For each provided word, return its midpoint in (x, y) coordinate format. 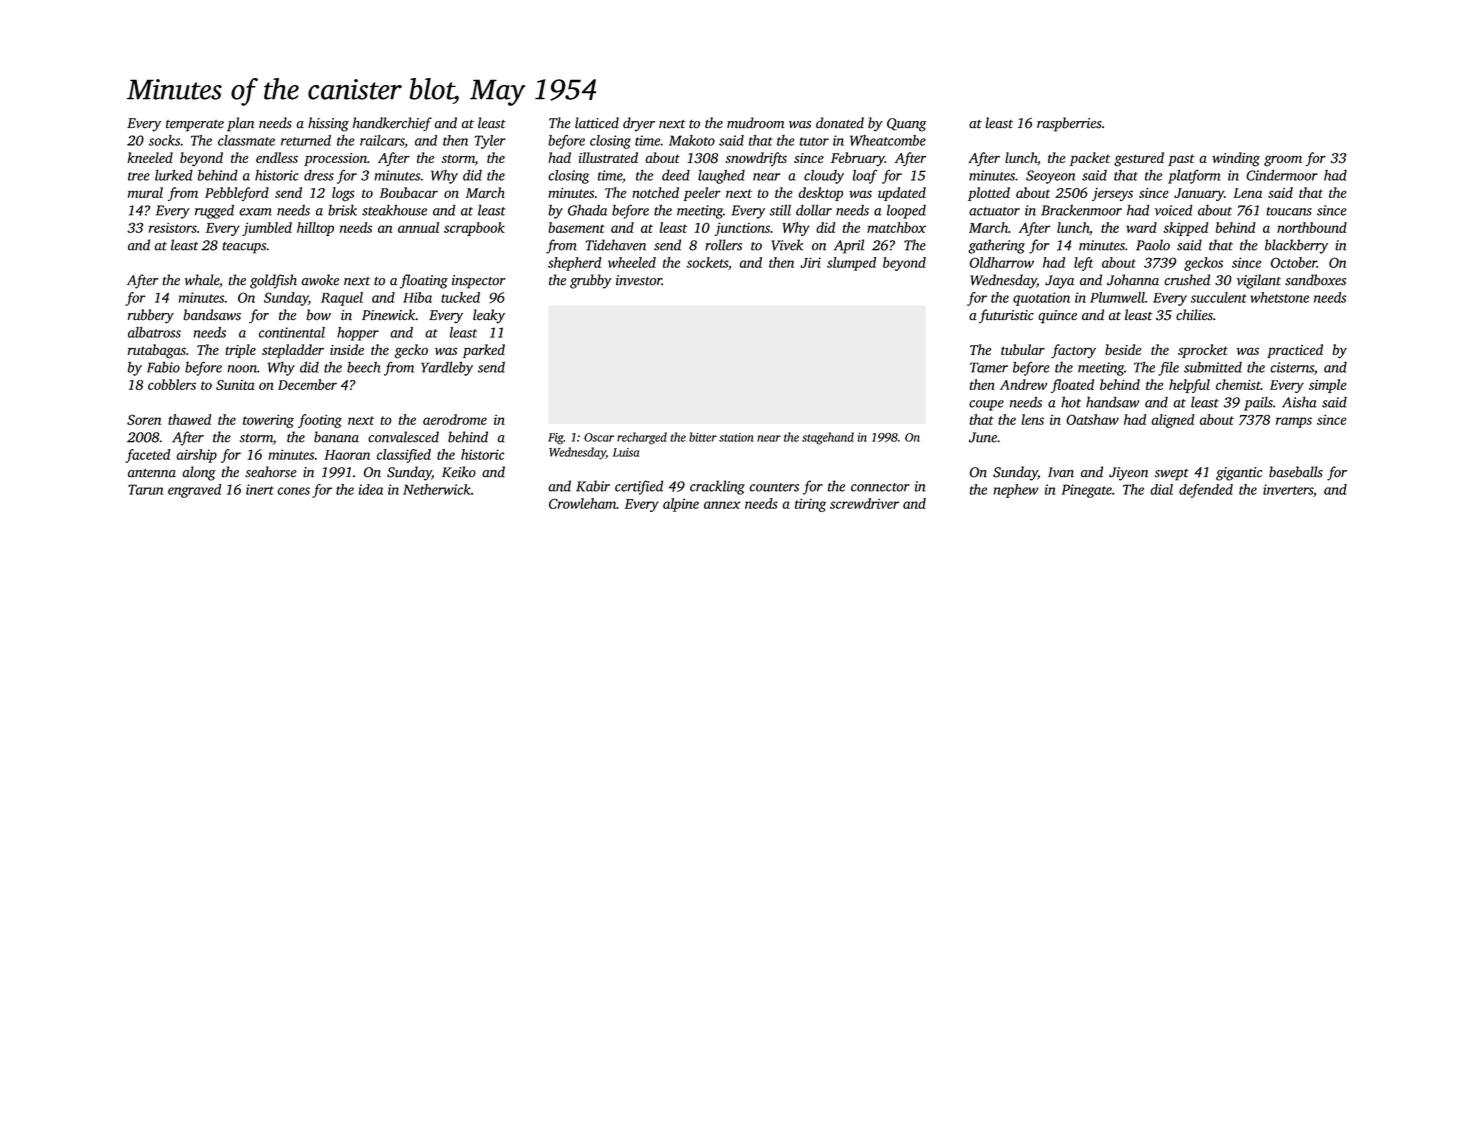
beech (363, 367)
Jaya (1059, 282)
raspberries (1069, 124)
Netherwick (437, 489)
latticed (597, 123)
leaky (489, 316)
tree (139, 176)
